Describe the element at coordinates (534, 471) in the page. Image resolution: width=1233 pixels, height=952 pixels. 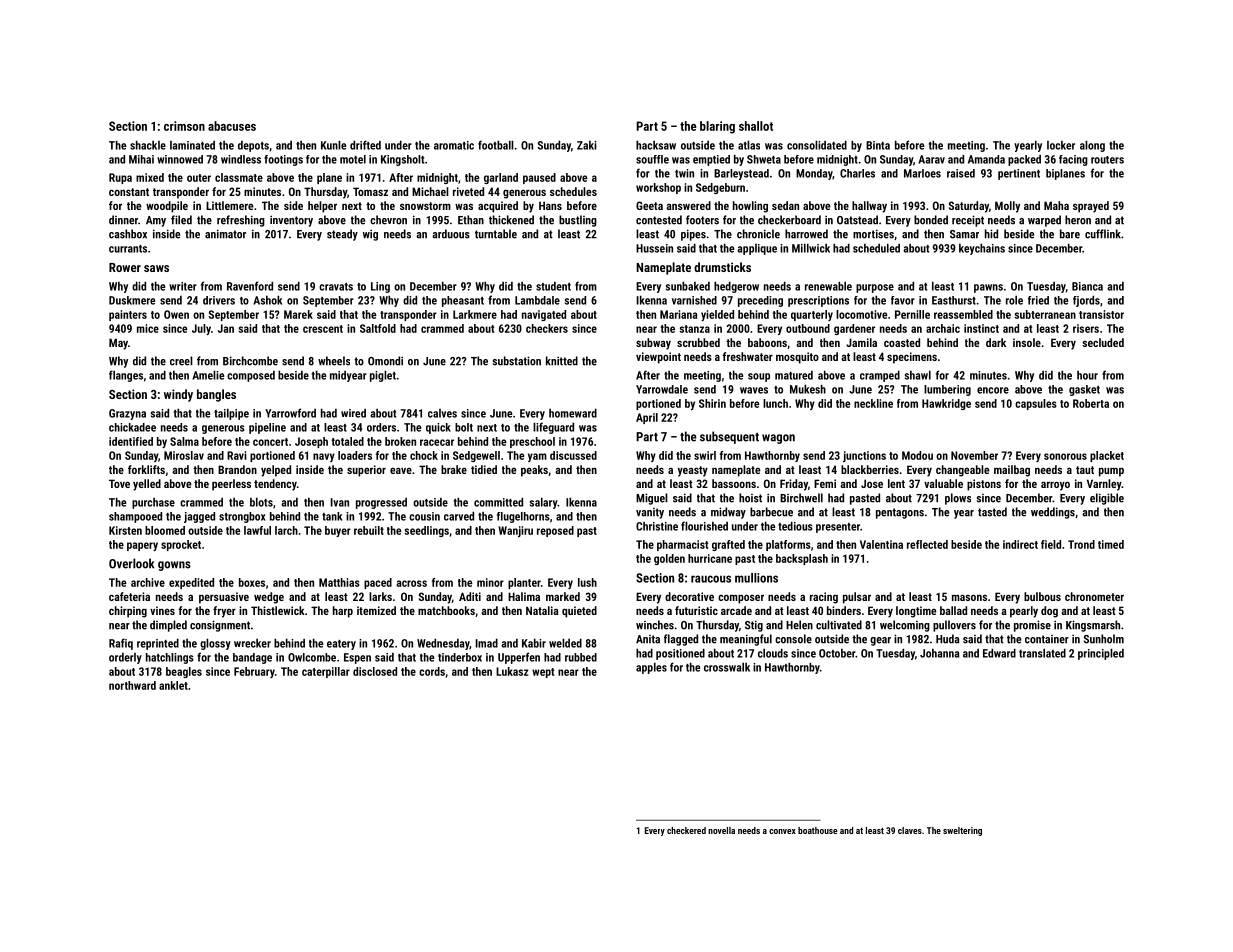
I see `peaks` at that location.
